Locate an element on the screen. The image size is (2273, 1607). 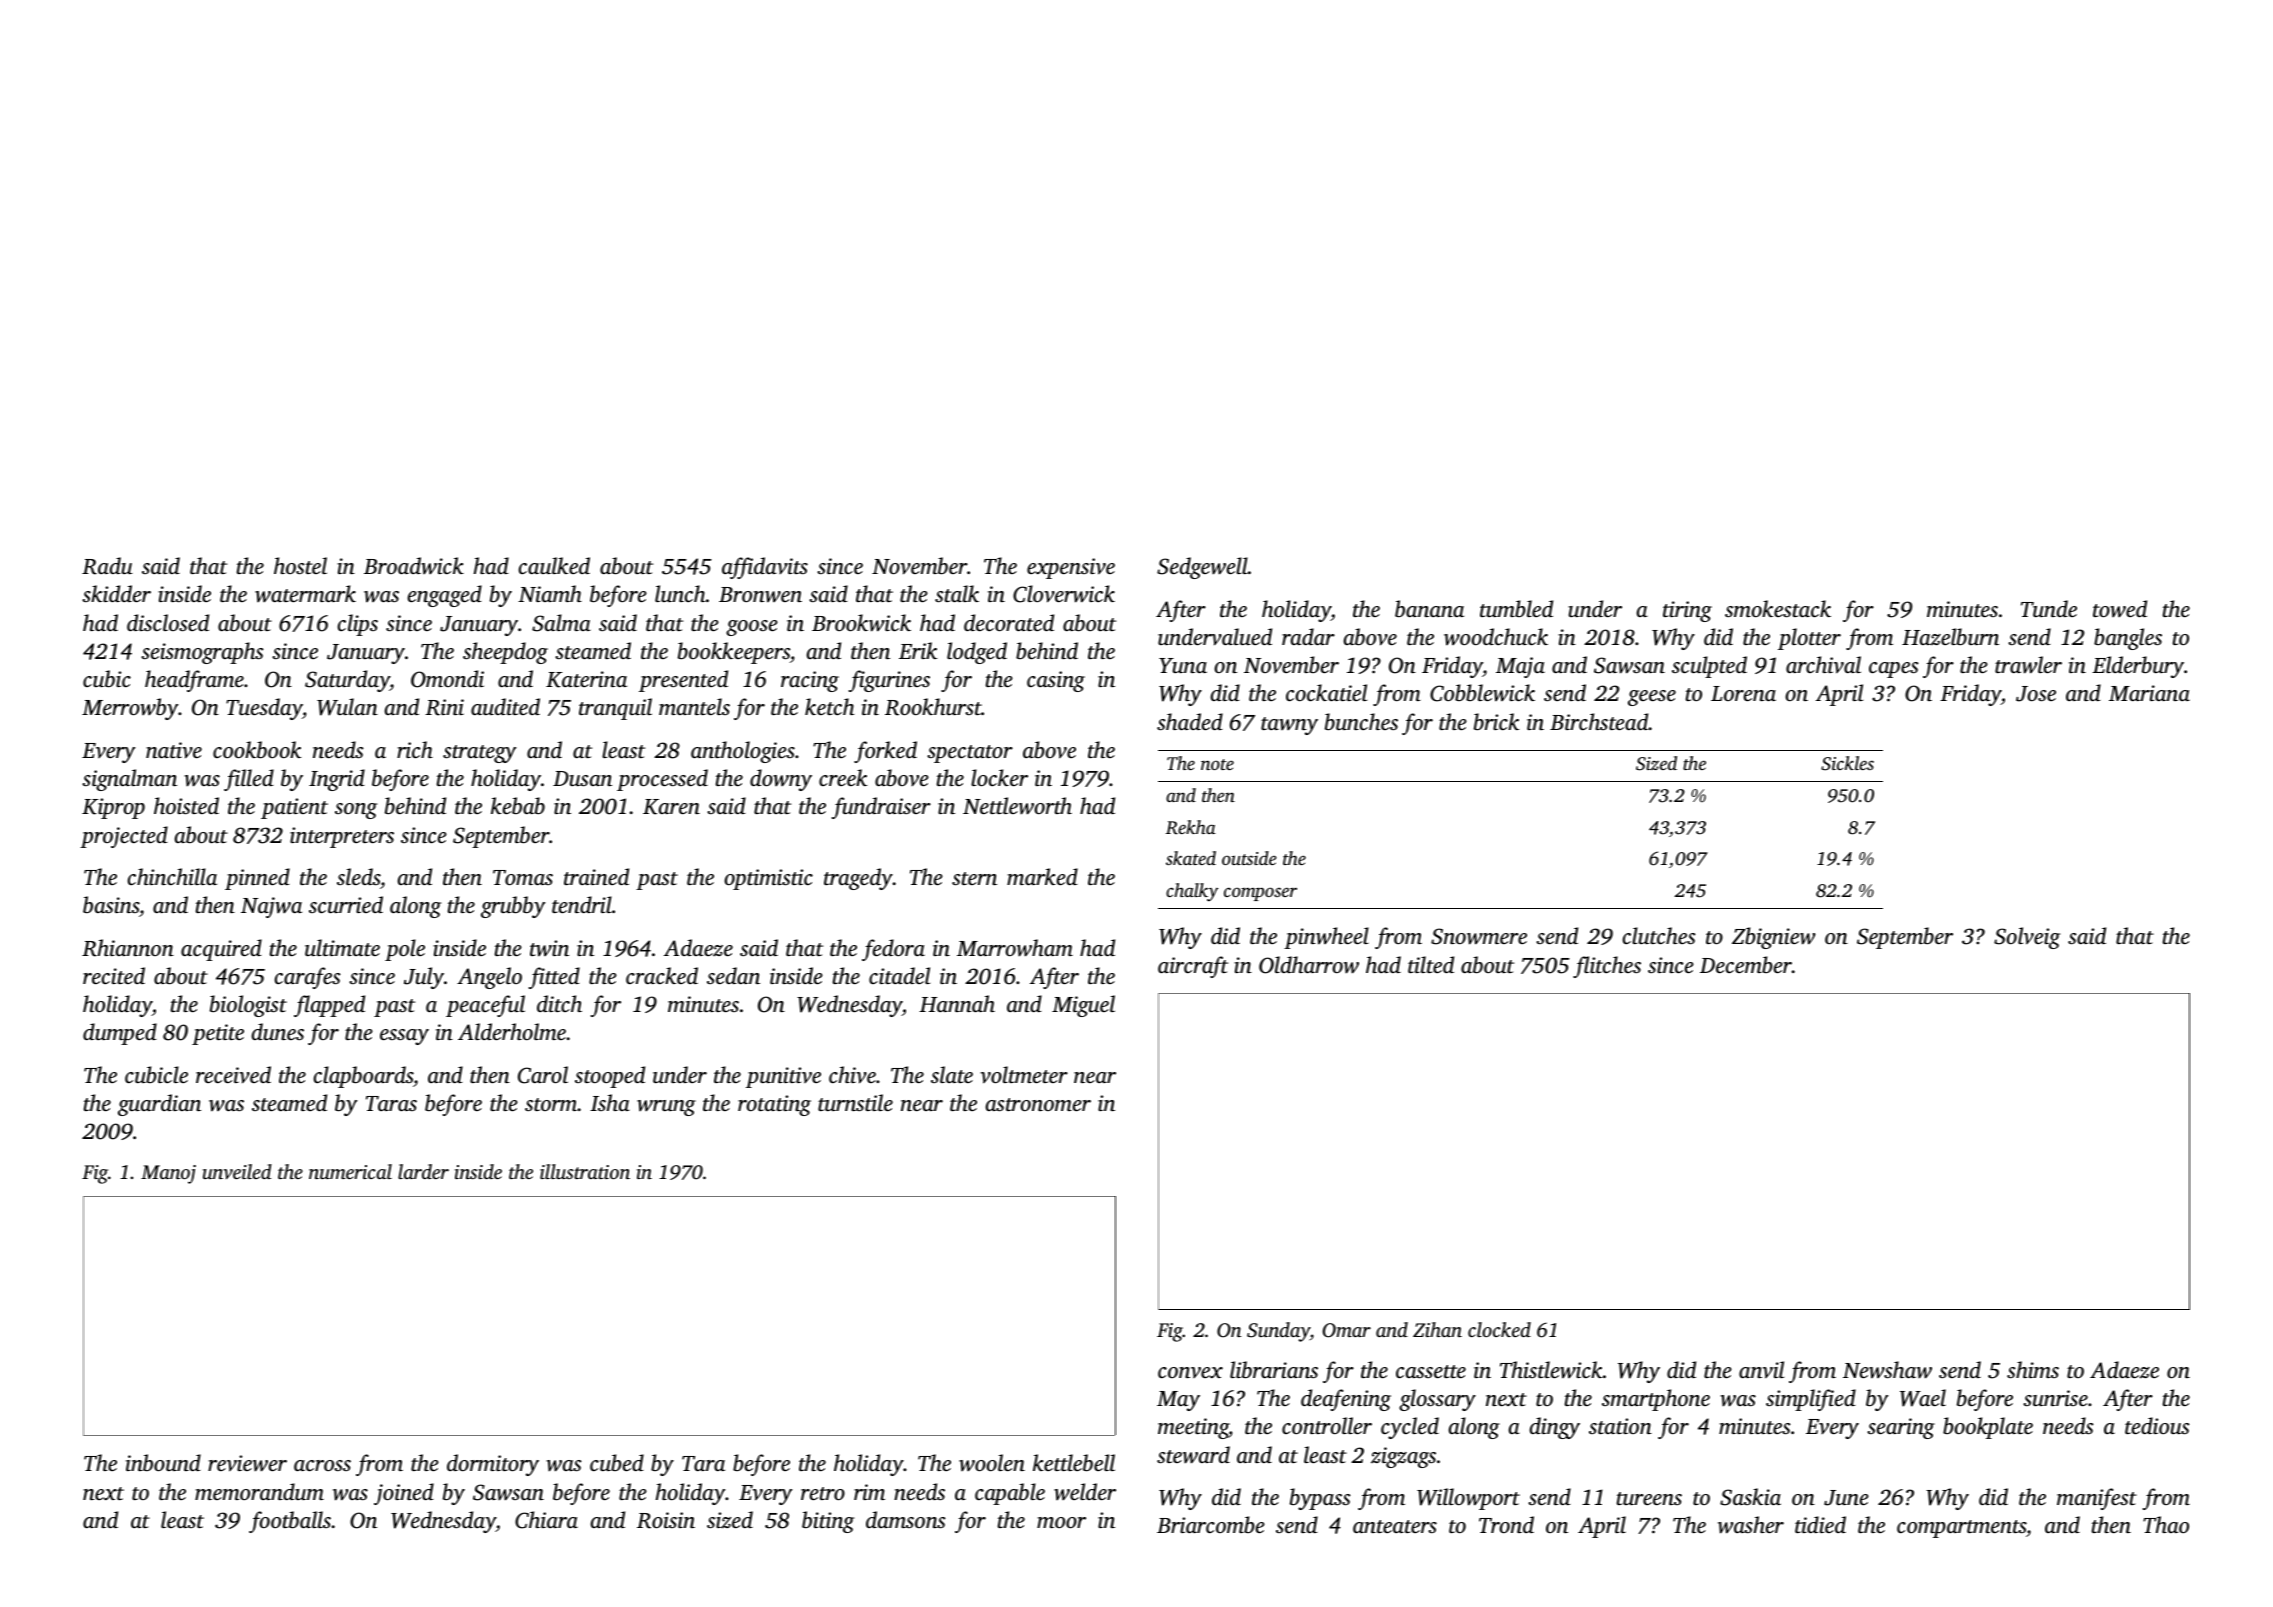
native is located at coordinates (174, 750).
